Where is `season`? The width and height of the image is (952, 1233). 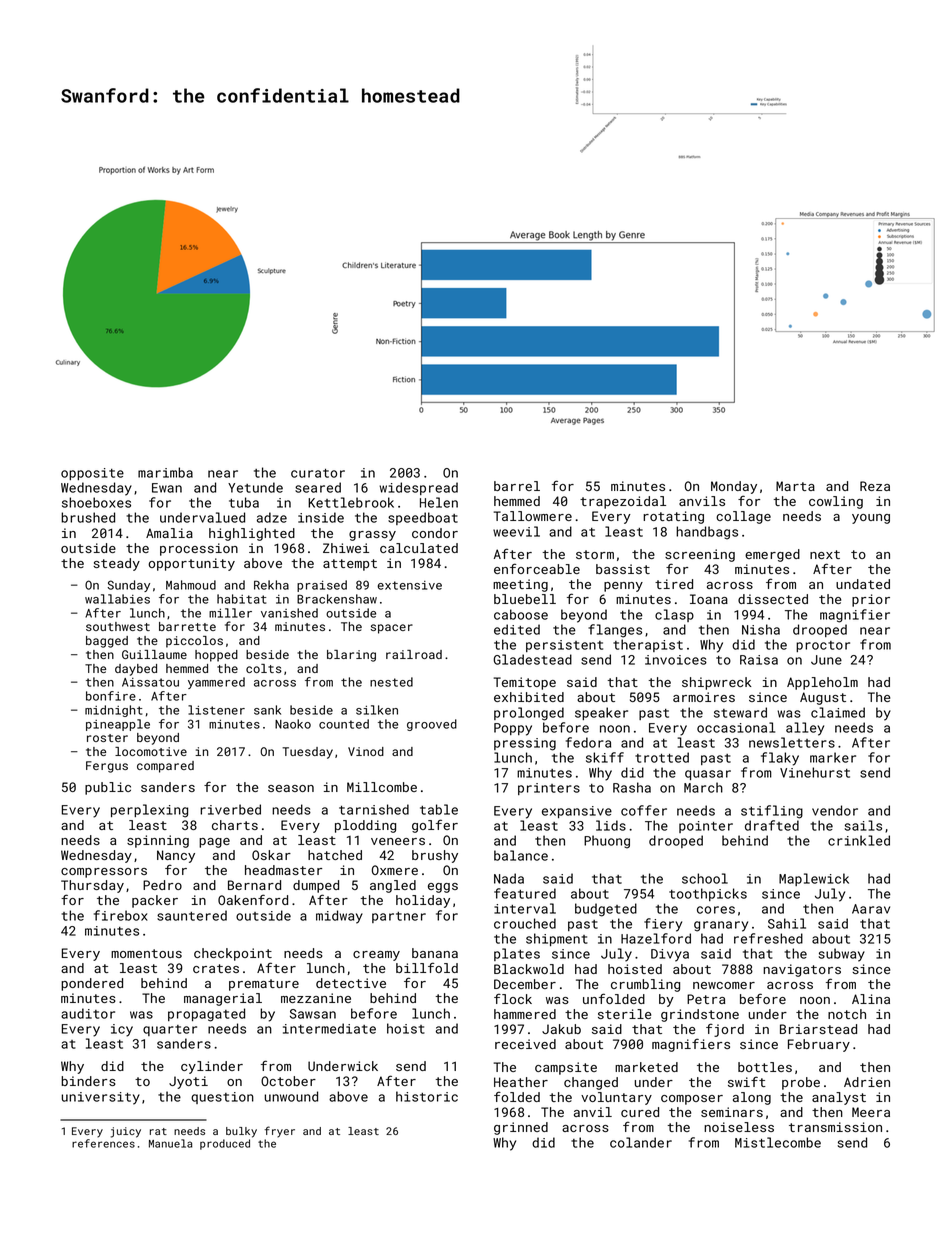
season is located at coordinates (291, 788).
